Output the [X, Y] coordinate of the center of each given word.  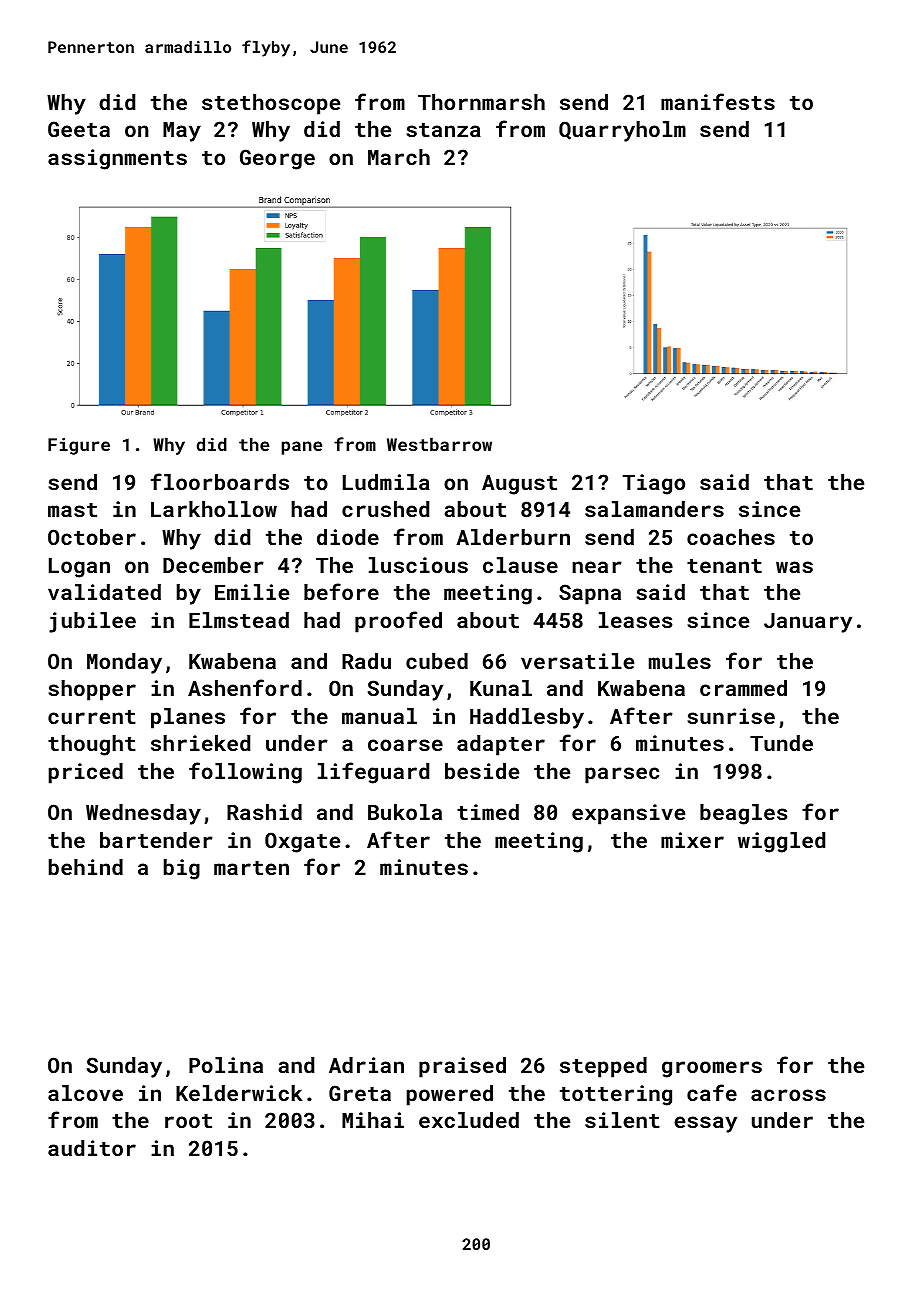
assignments [117, 159]
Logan [79, 568]
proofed [398, 622]
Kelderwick [239, 1093]
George [277, 159]
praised [462, 1067]
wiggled [781, 842]
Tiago [654, 484]
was [794, 567]
